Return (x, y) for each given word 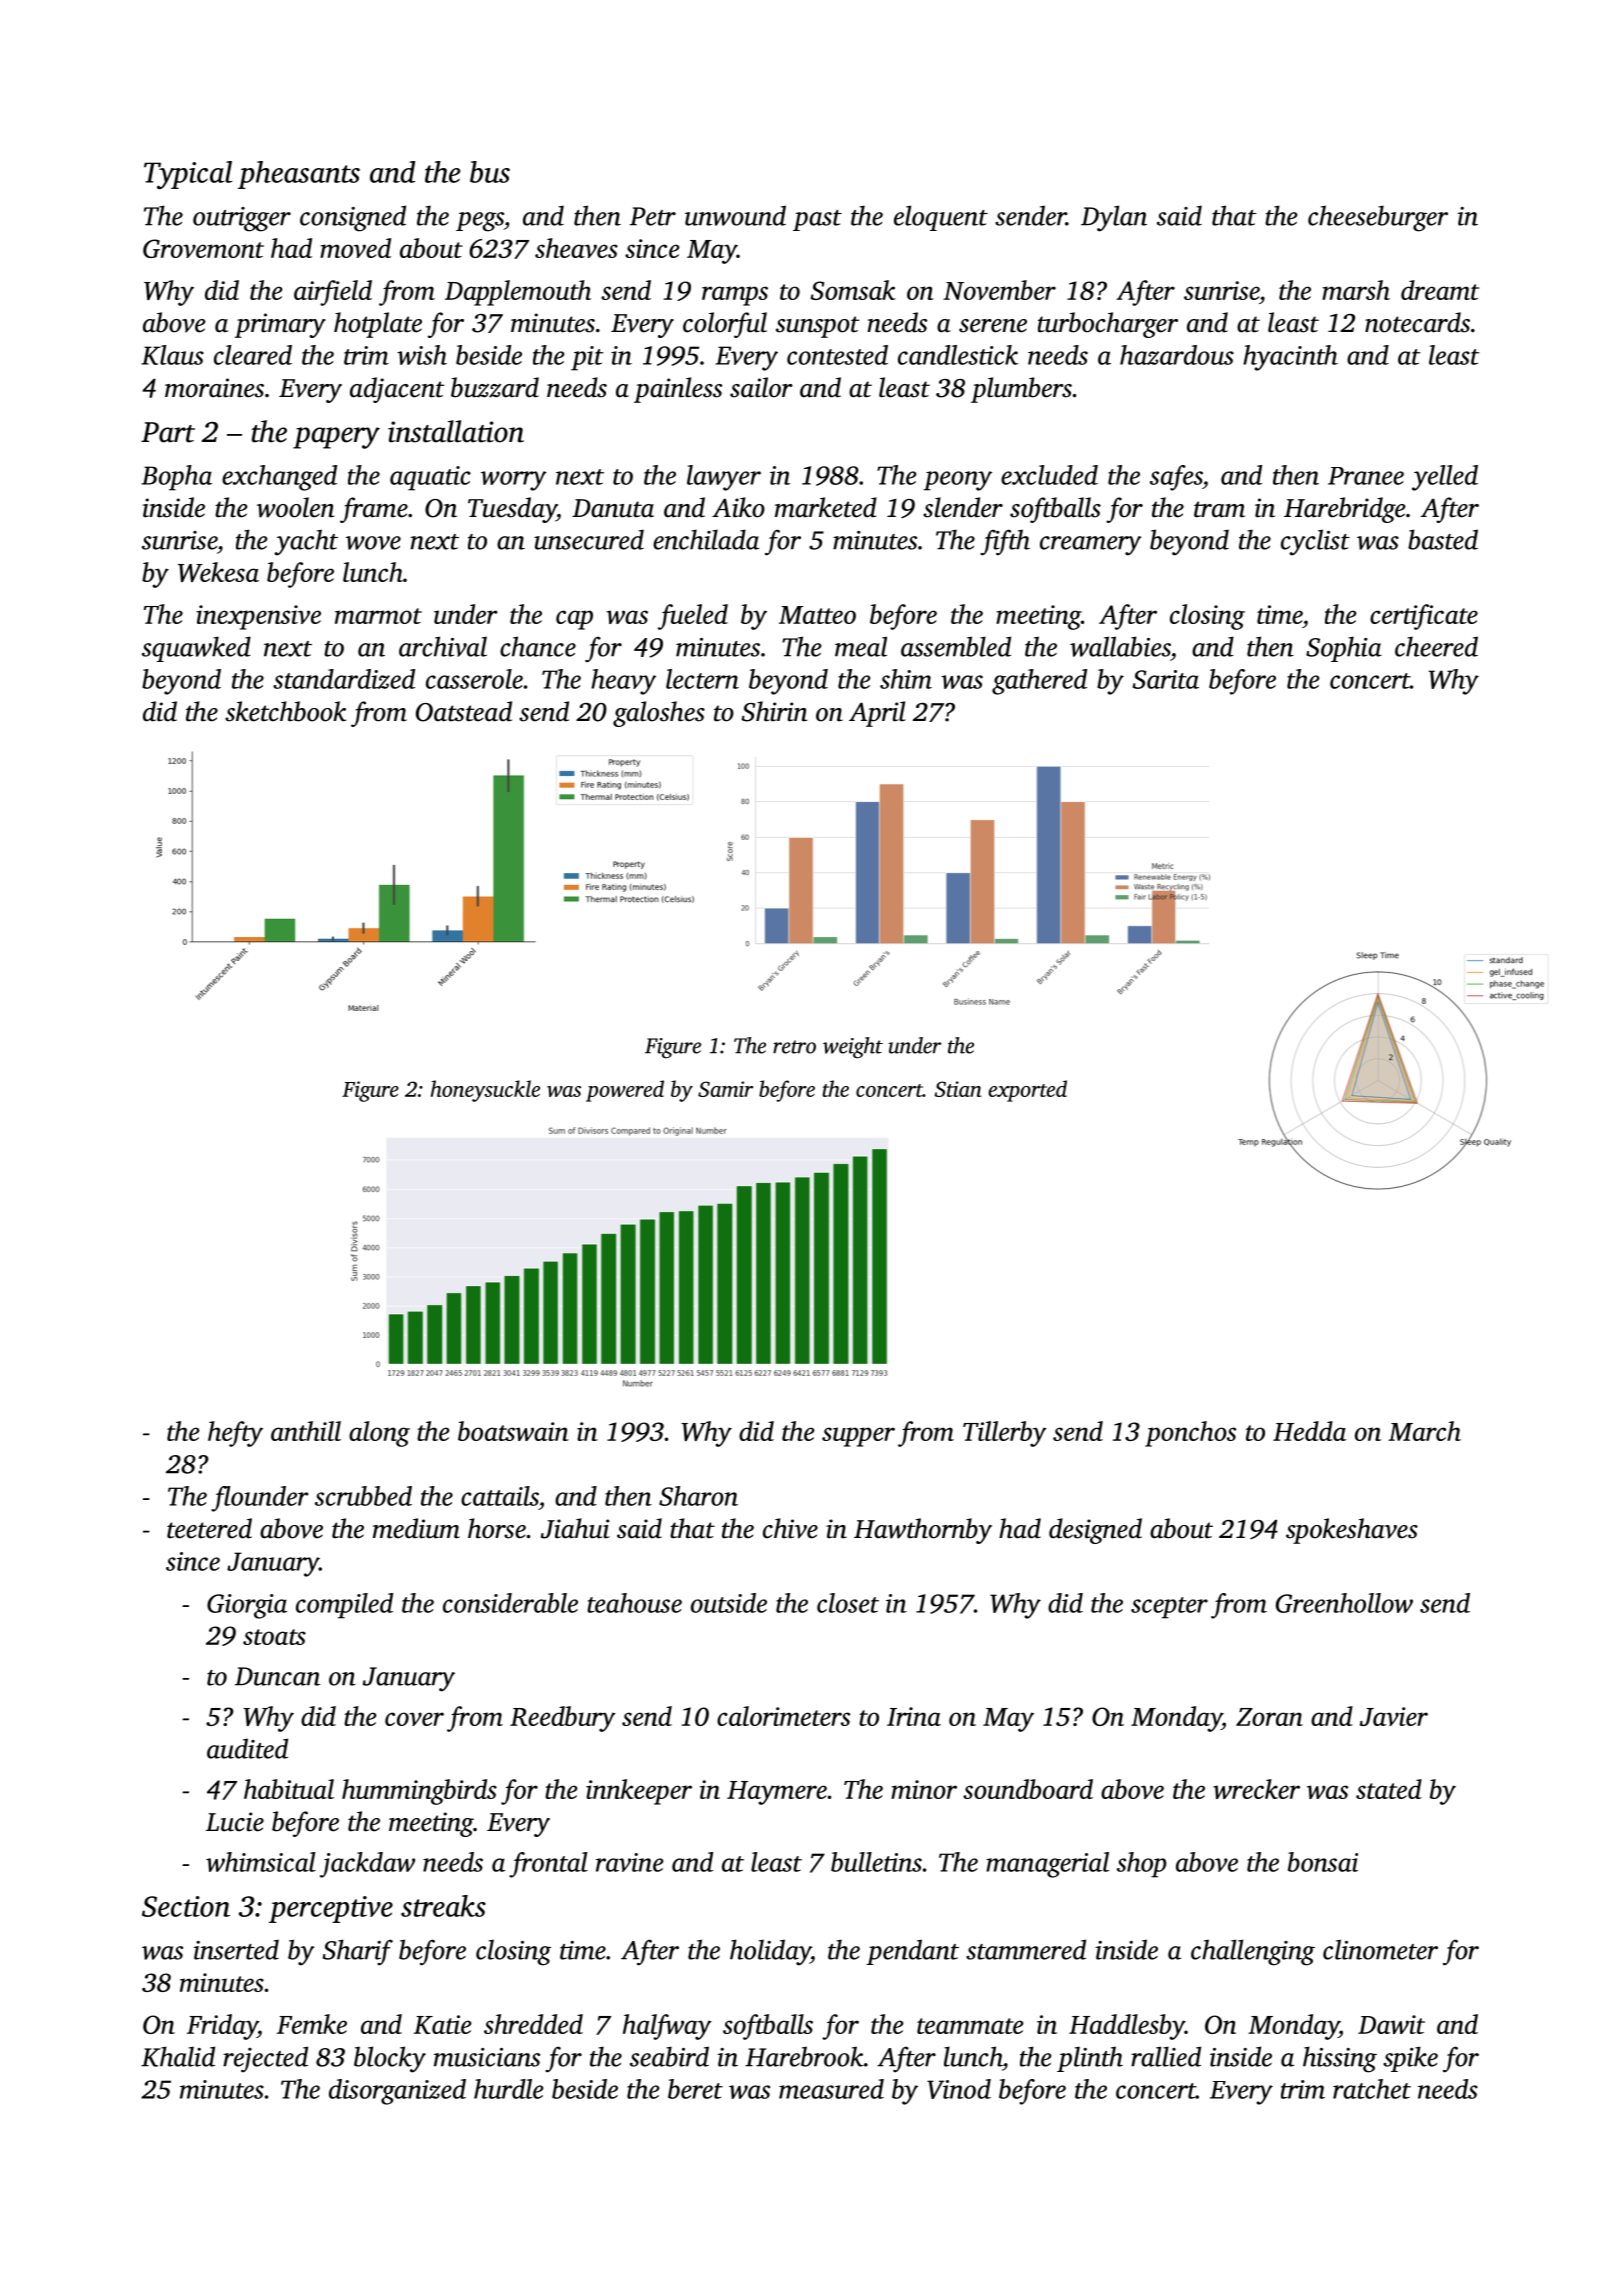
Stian (957, 1089)
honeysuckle (485, 1091)
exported (1027, 1091)
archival (443, 646)
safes (1176, 478)
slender (963, 507)
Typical (188, 175)
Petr (653, 216)
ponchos (1190, 1434)
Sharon (698, 1496)
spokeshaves (1352, 1531)
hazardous (1177, 355)
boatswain (513, 1431)
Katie (443, 2024)
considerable (510, 1603)
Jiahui (575, 1528)
